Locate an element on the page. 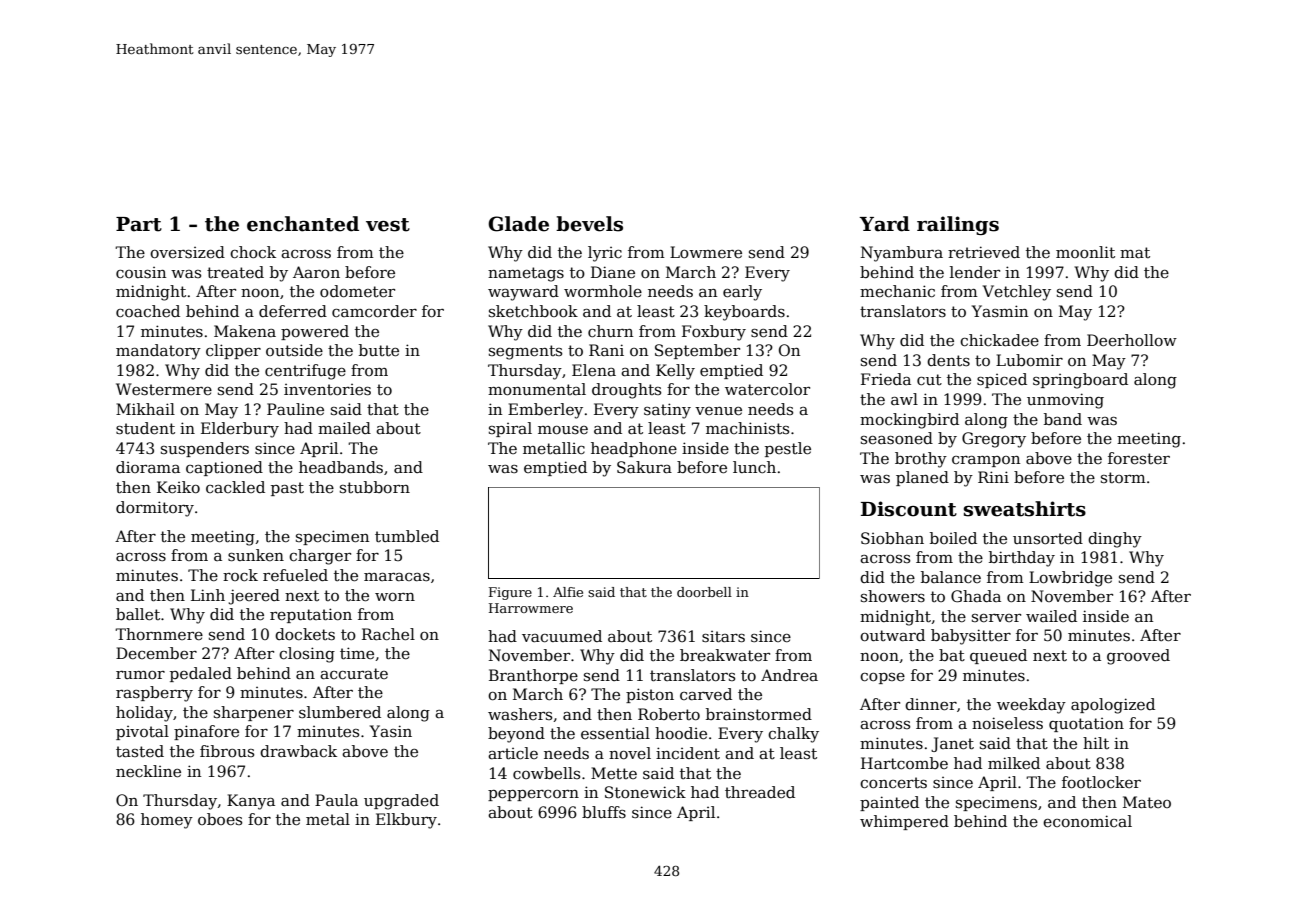 Image resolution: width=1308 pixels, height=924 pixels. spiral is located at coordinates (510, 429).
